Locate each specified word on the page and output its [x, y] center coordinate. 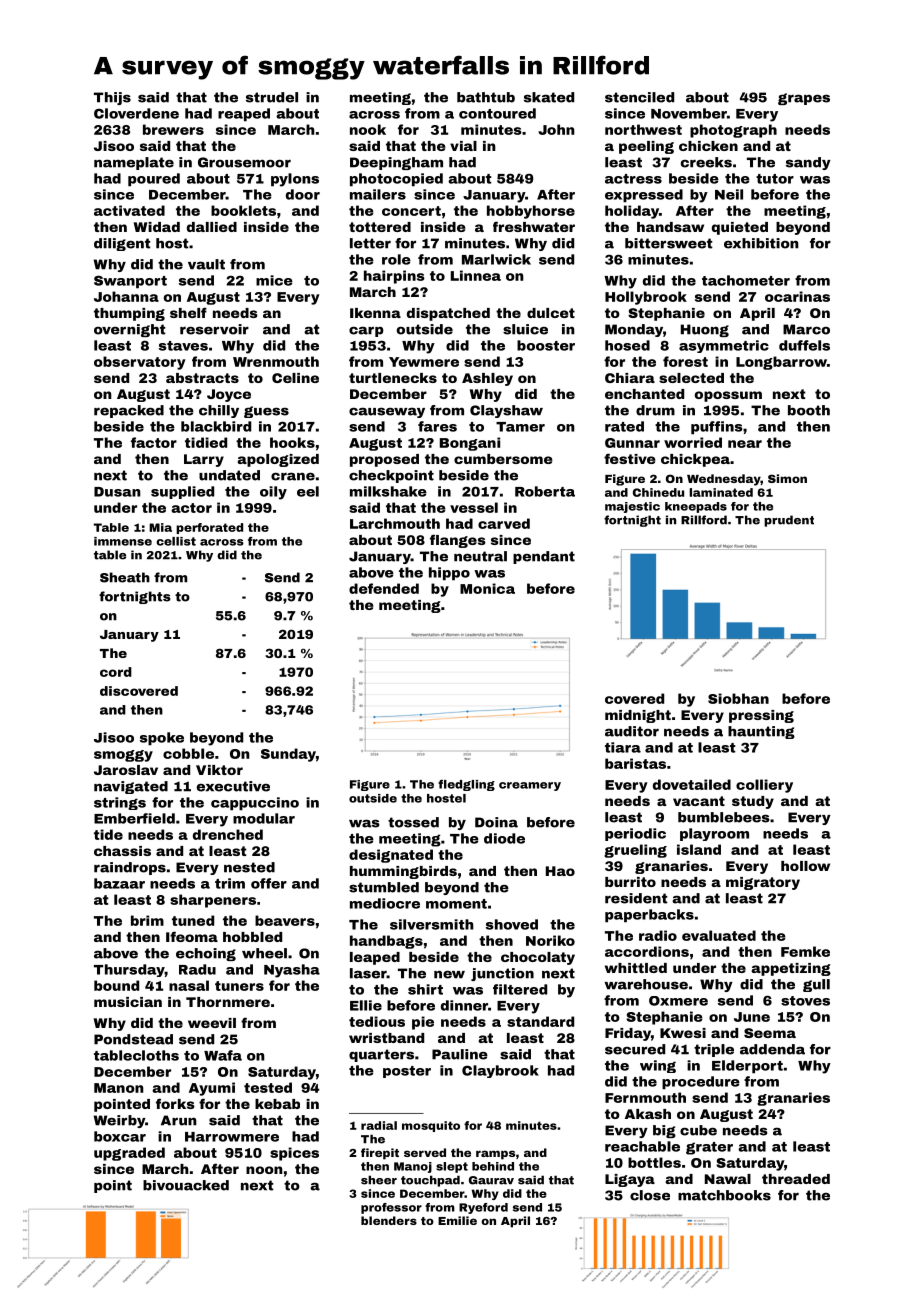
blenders [389, 1220]
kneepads [696, 507]
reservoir [214, 329]
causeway [387, 412]
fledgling [466, 785]
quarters [381, 1055]
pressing [761, 716]
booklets [243, 210]
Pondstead [133, 1039]
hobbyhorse [531, 212]
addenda [772, 1049]
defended [384, 588]
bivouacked [186, 1185]
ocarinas [797, 296]
